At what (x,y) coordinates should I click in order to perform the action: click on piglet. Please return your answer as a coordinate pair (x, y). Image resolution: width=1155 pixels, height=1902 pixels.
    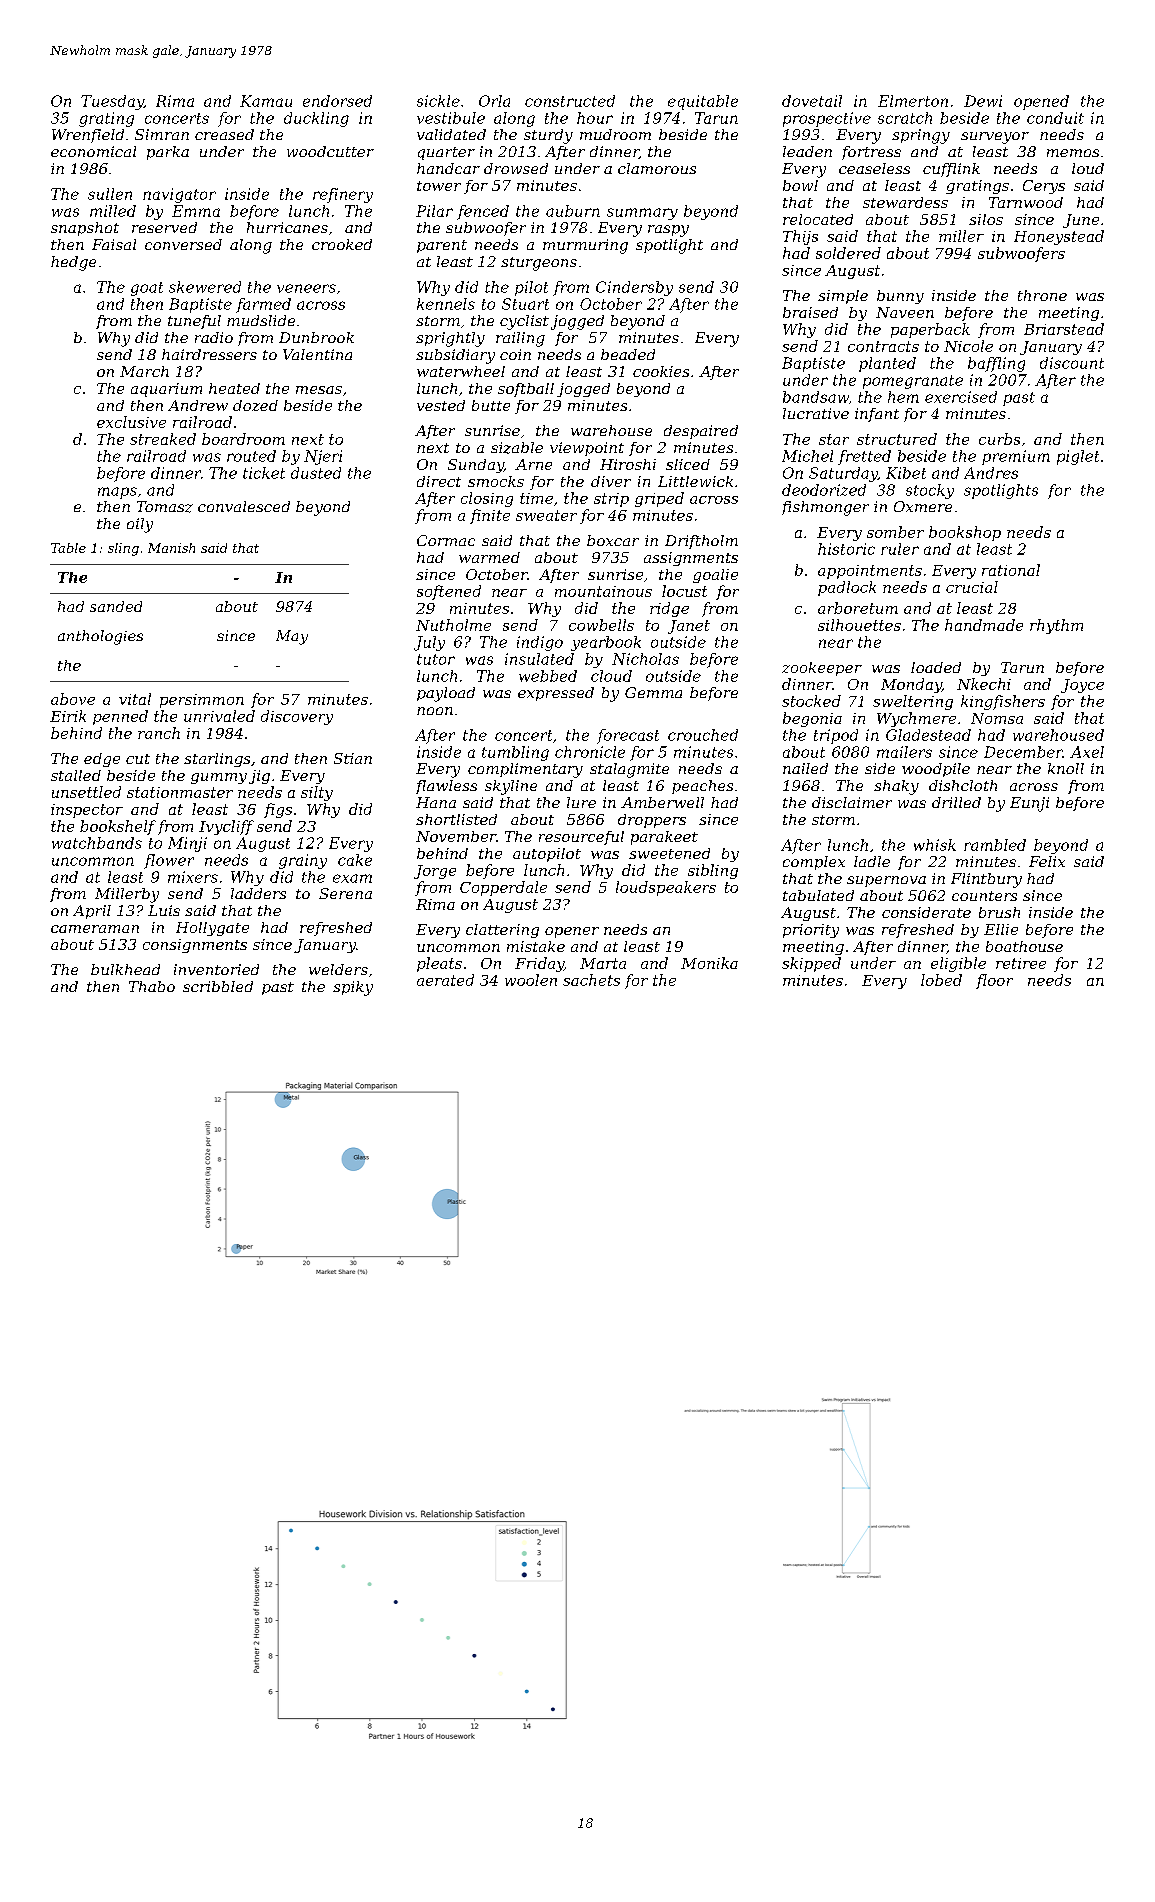
    Looking at the image, I should click on (1078, 457).
